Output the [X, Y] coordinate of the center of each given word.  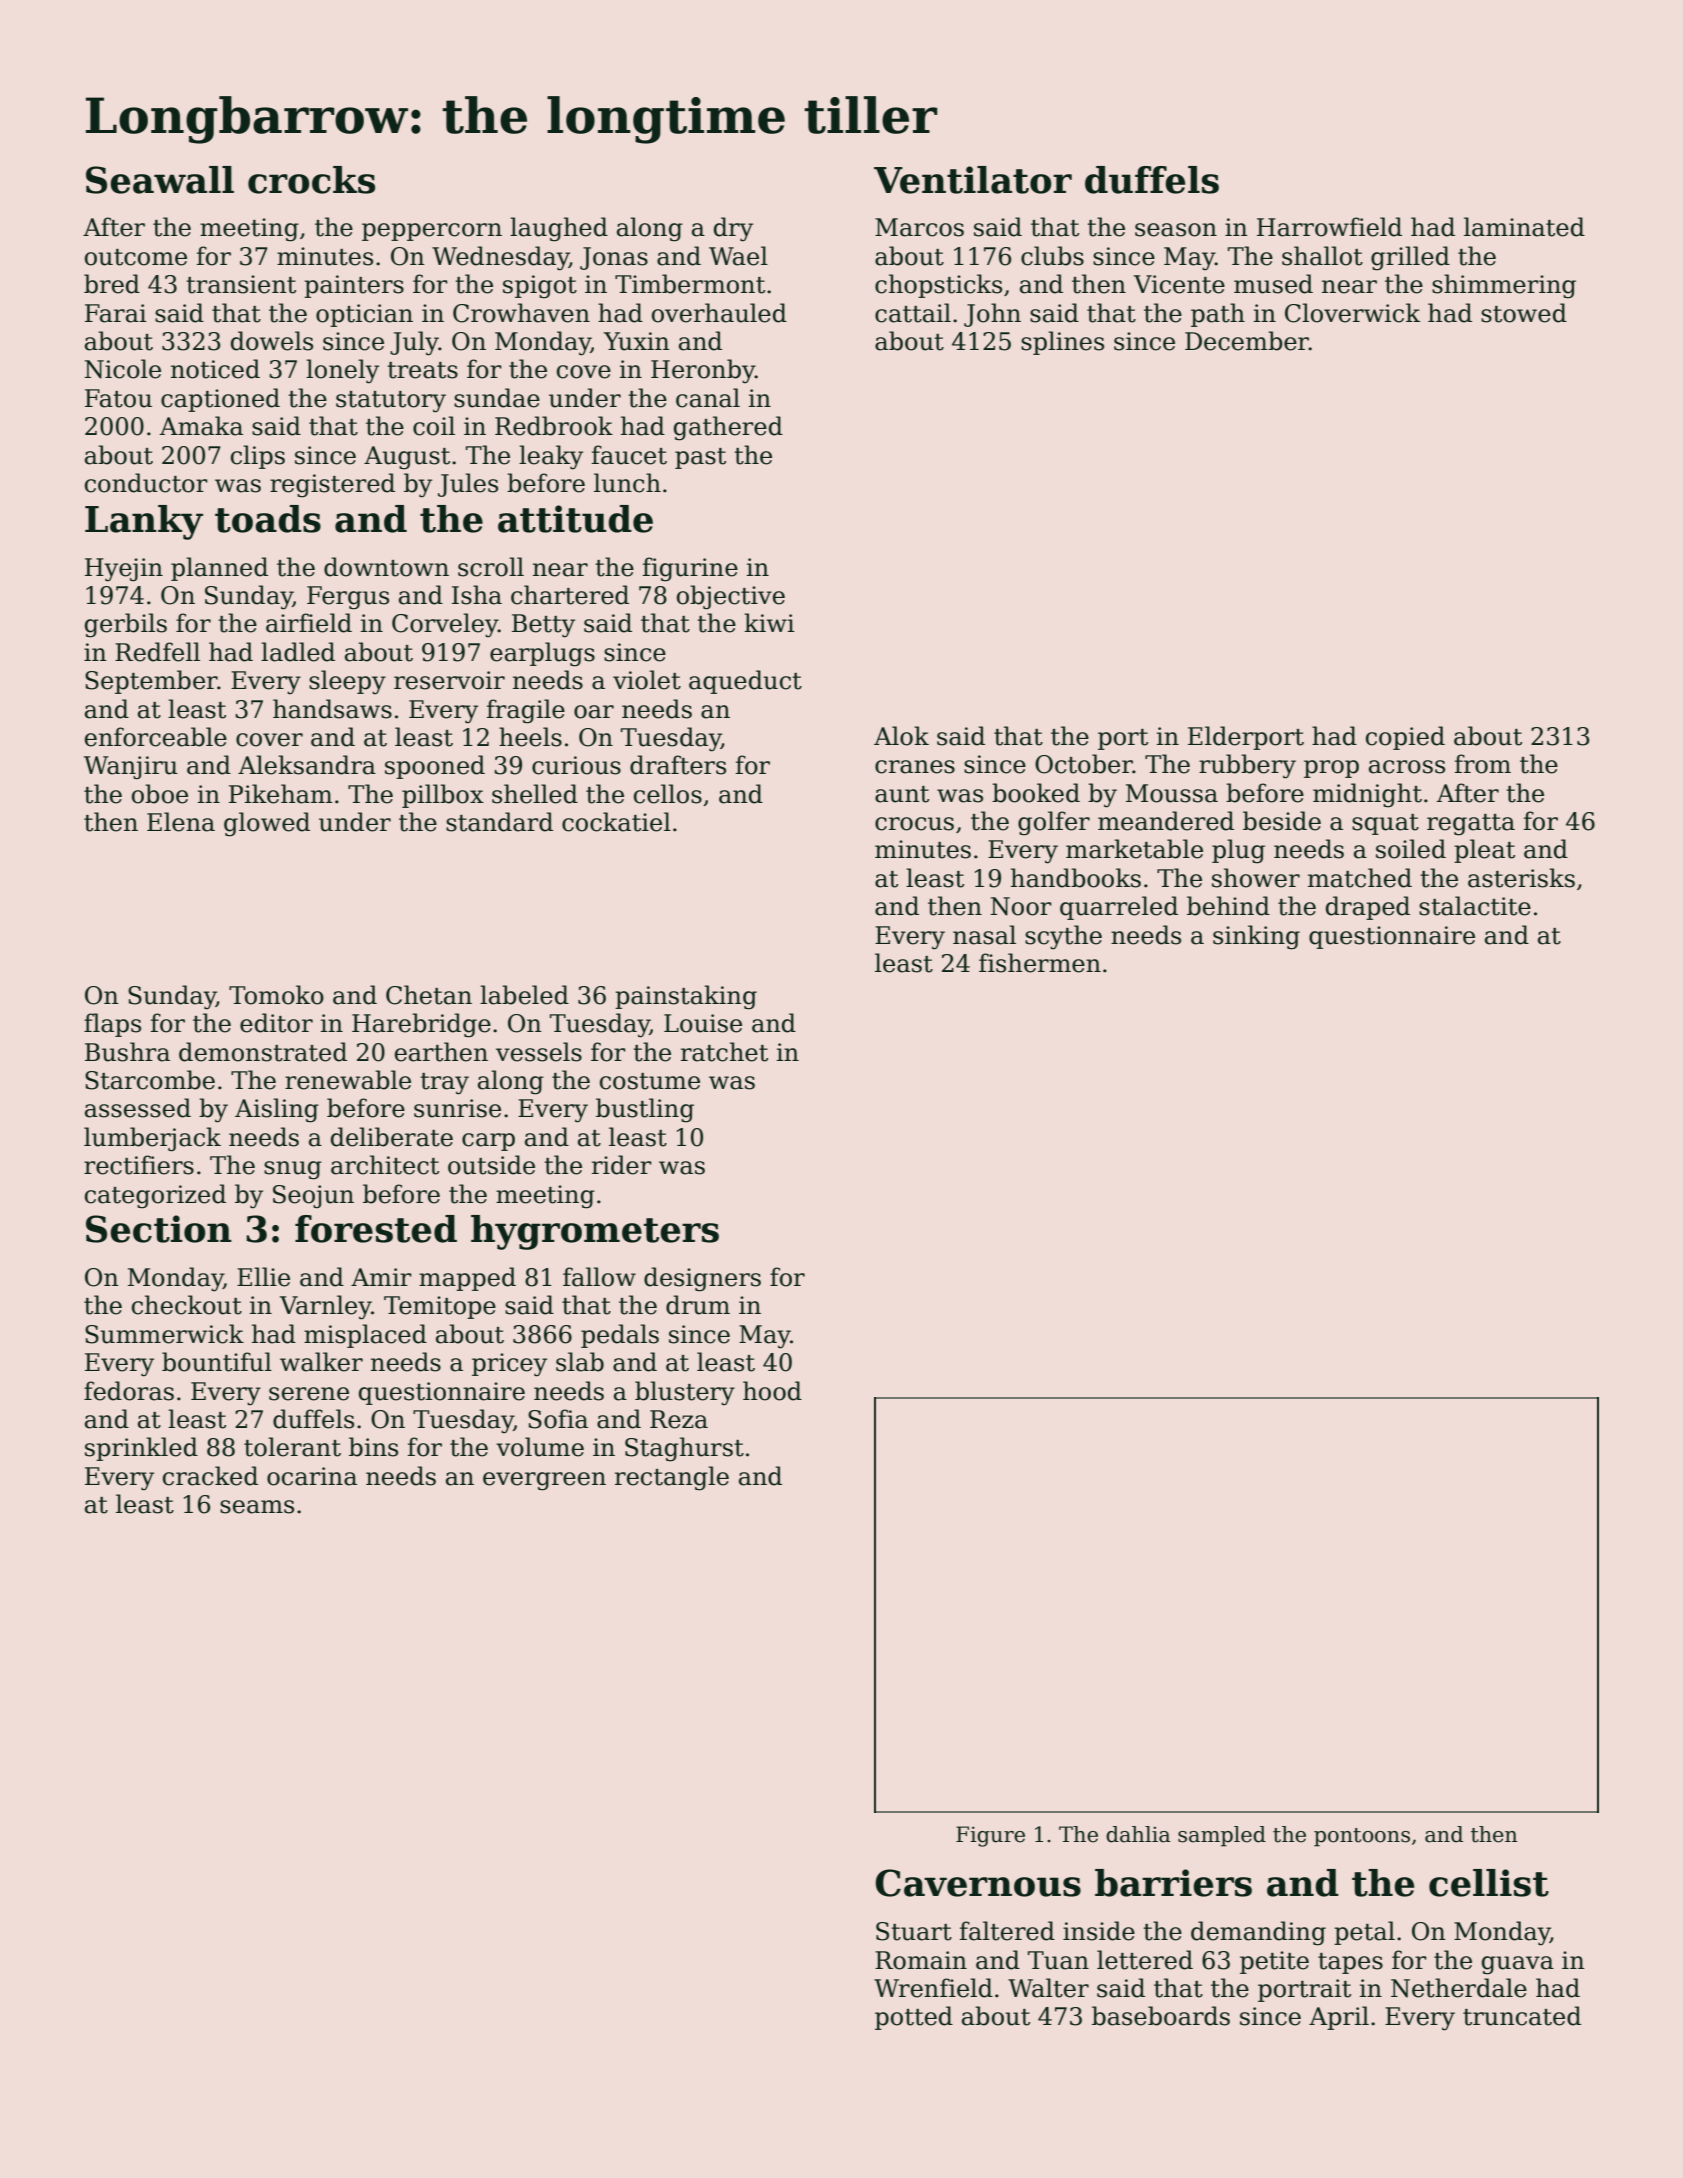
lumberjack [152, 1139]
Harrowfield [1329, 227]
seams [257, 1507]
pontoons [1362, 1837]
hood [772, 1391]
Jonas [614, 258]
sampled [1222, 1836]
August [407, 458]
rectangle [672, 1478]
